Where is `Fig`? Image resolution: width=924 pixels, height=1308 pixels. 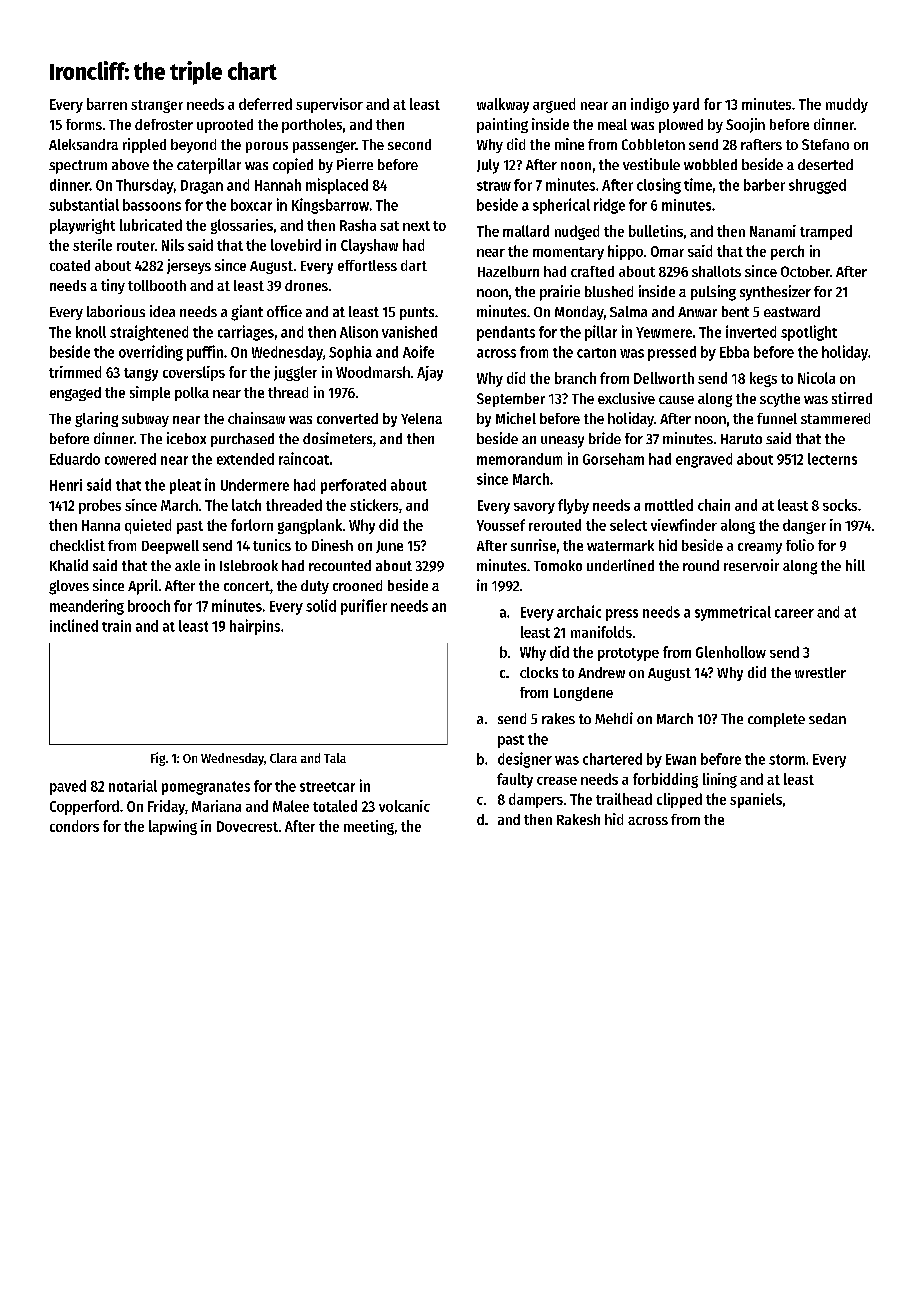
Fig is located at coordinates (158, 759).
